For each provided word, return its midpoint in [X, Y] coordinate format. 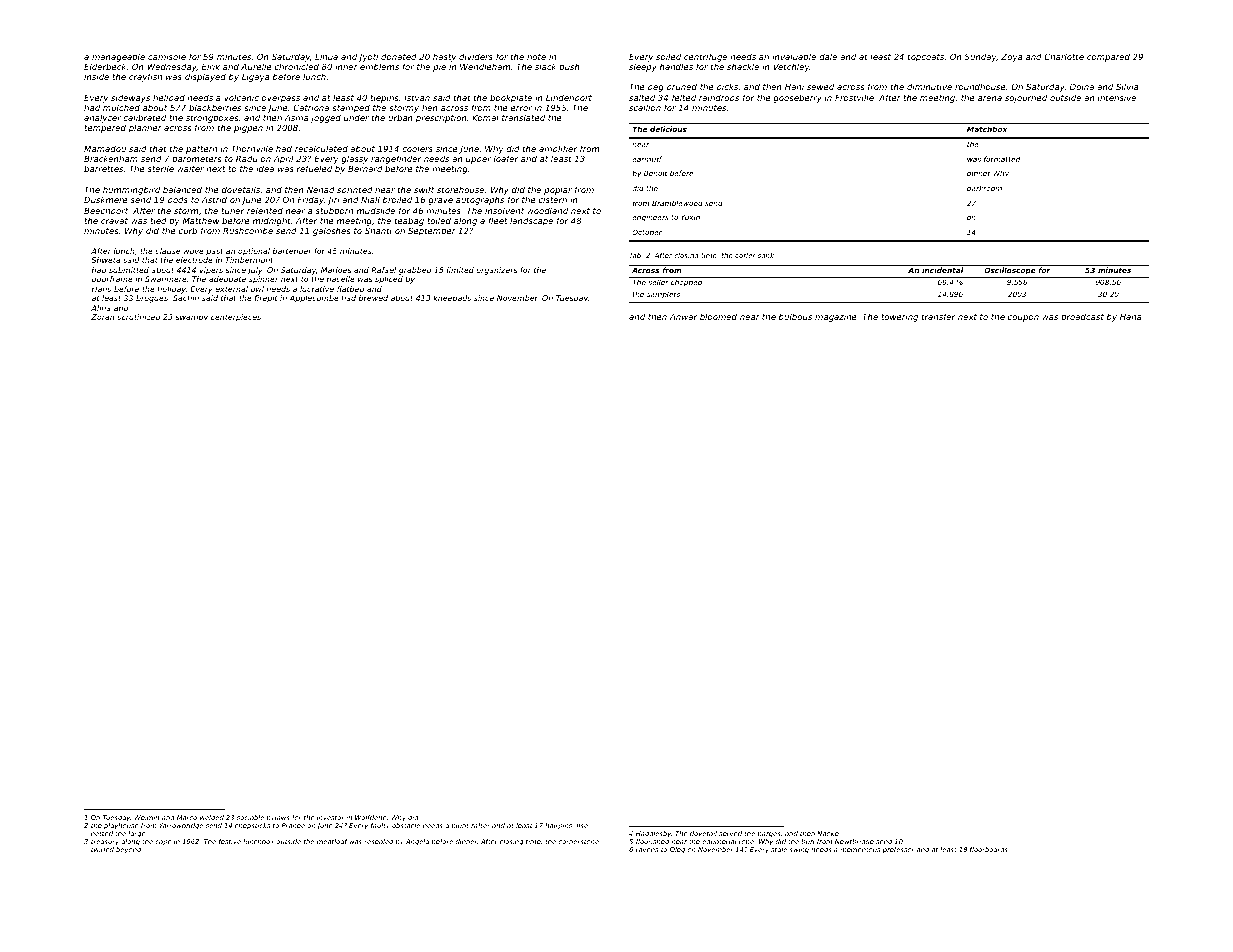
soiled [668, 56]
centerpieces [236, 318]
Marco [187, 817]
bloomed [718, 316]
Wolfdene [371, 817]
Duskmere [106, 199]
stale [779, 849]
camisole [167, 56]
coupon [1023, 318]
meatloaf [332, 841]
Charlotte [1064, 56]
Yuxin [690, 217]
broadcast [1082, 316]
